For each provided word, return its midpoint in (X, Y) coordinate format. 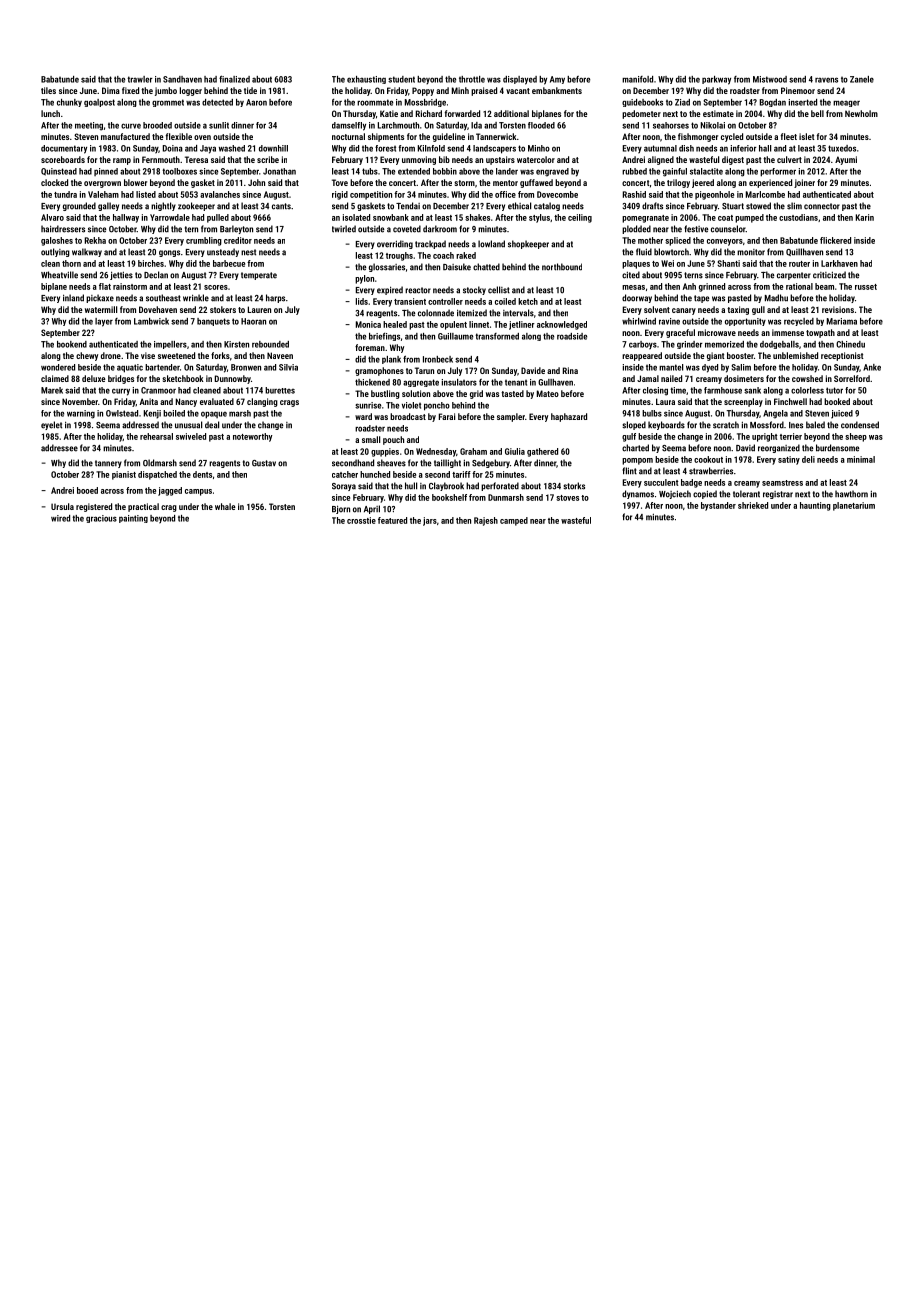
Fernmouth (161, 159)
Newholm (861, 113)
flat (105, 286)
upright (764, 437)
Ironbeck (438, 359)
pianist (124, 475)
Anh (689, 286)
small (371, 439)
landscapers (494, 149)
